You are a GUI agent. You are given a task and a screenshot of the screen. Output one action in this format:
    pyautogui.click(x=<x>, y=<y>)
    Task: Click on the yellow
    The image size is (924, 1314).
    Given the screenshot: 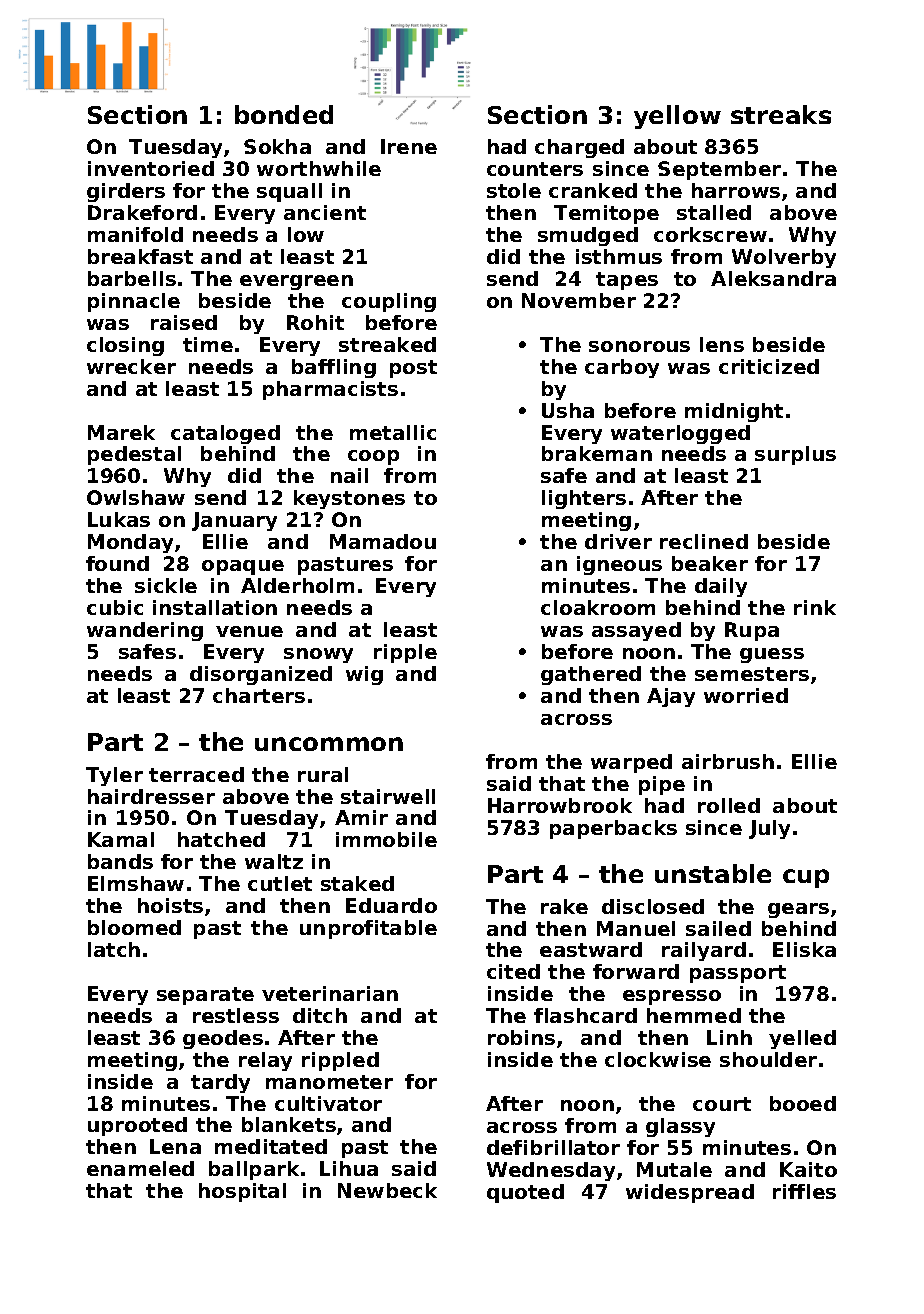 What is the action you would take?
    pyautogui.click(x=677, y=117)
